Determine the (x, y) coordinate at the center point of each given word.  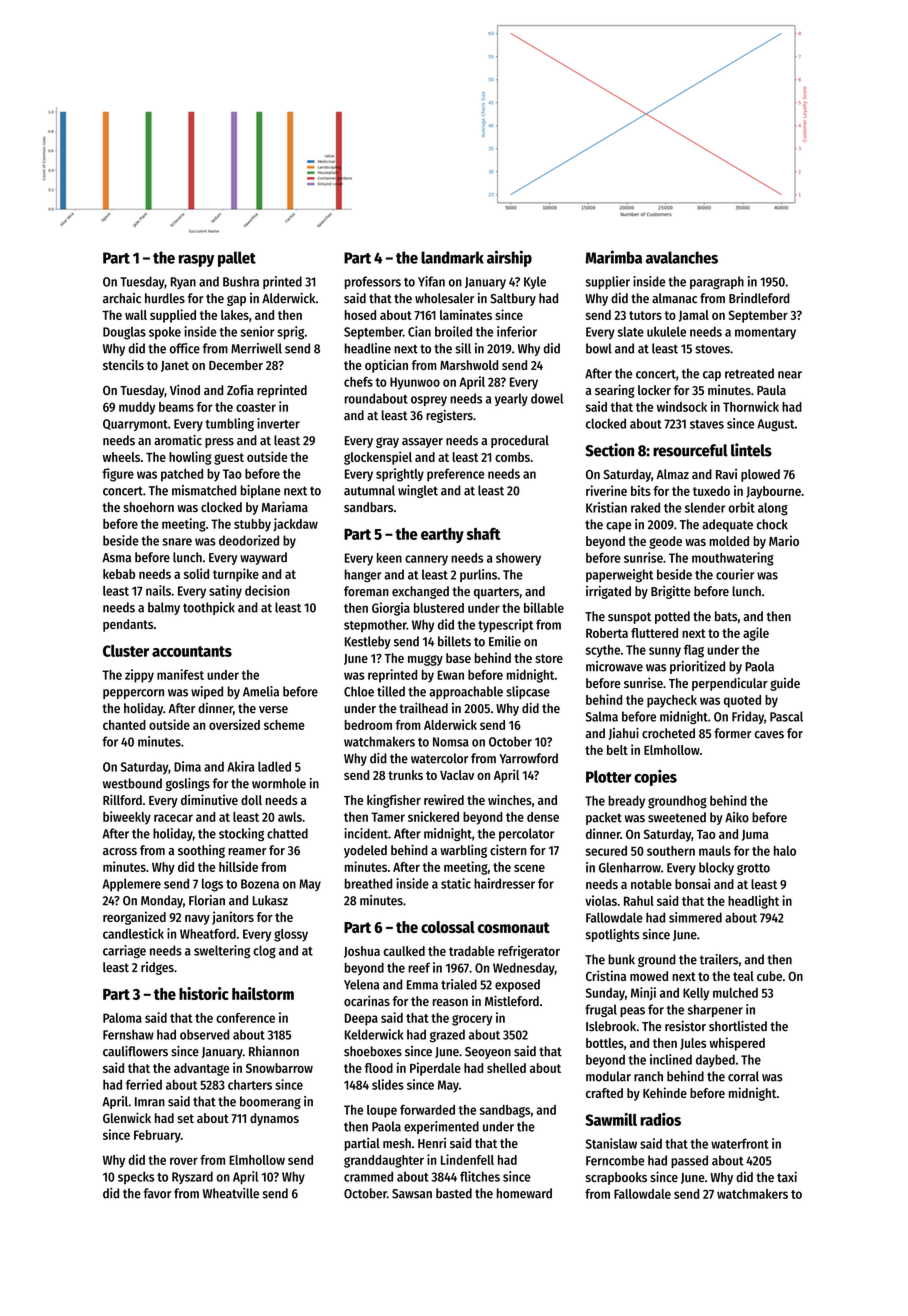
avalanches (682, 257)
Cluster (126, 651)
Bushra (241, 281)
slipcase (528, 692)
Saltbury (513, 299)
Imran (150, 1102)
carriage (124, 951)
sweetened (677, 817)
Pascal (786, 716)
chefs (358, 382)
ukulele (666, 331)
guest (229, 459)
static (456, 883)
